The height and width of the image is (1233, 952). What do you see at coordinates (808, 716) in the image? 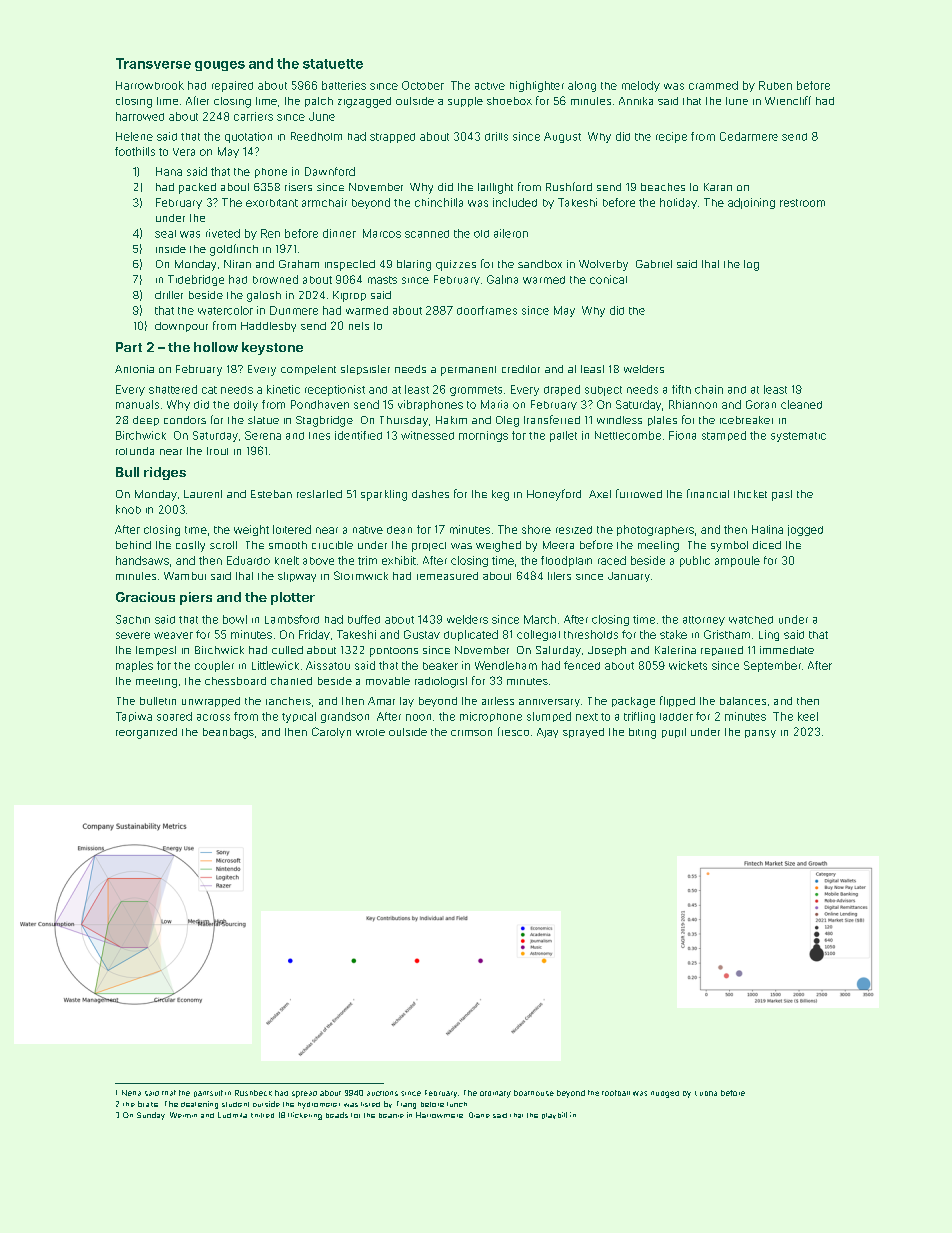
I see `keel` at bounding box center [808, 716].
